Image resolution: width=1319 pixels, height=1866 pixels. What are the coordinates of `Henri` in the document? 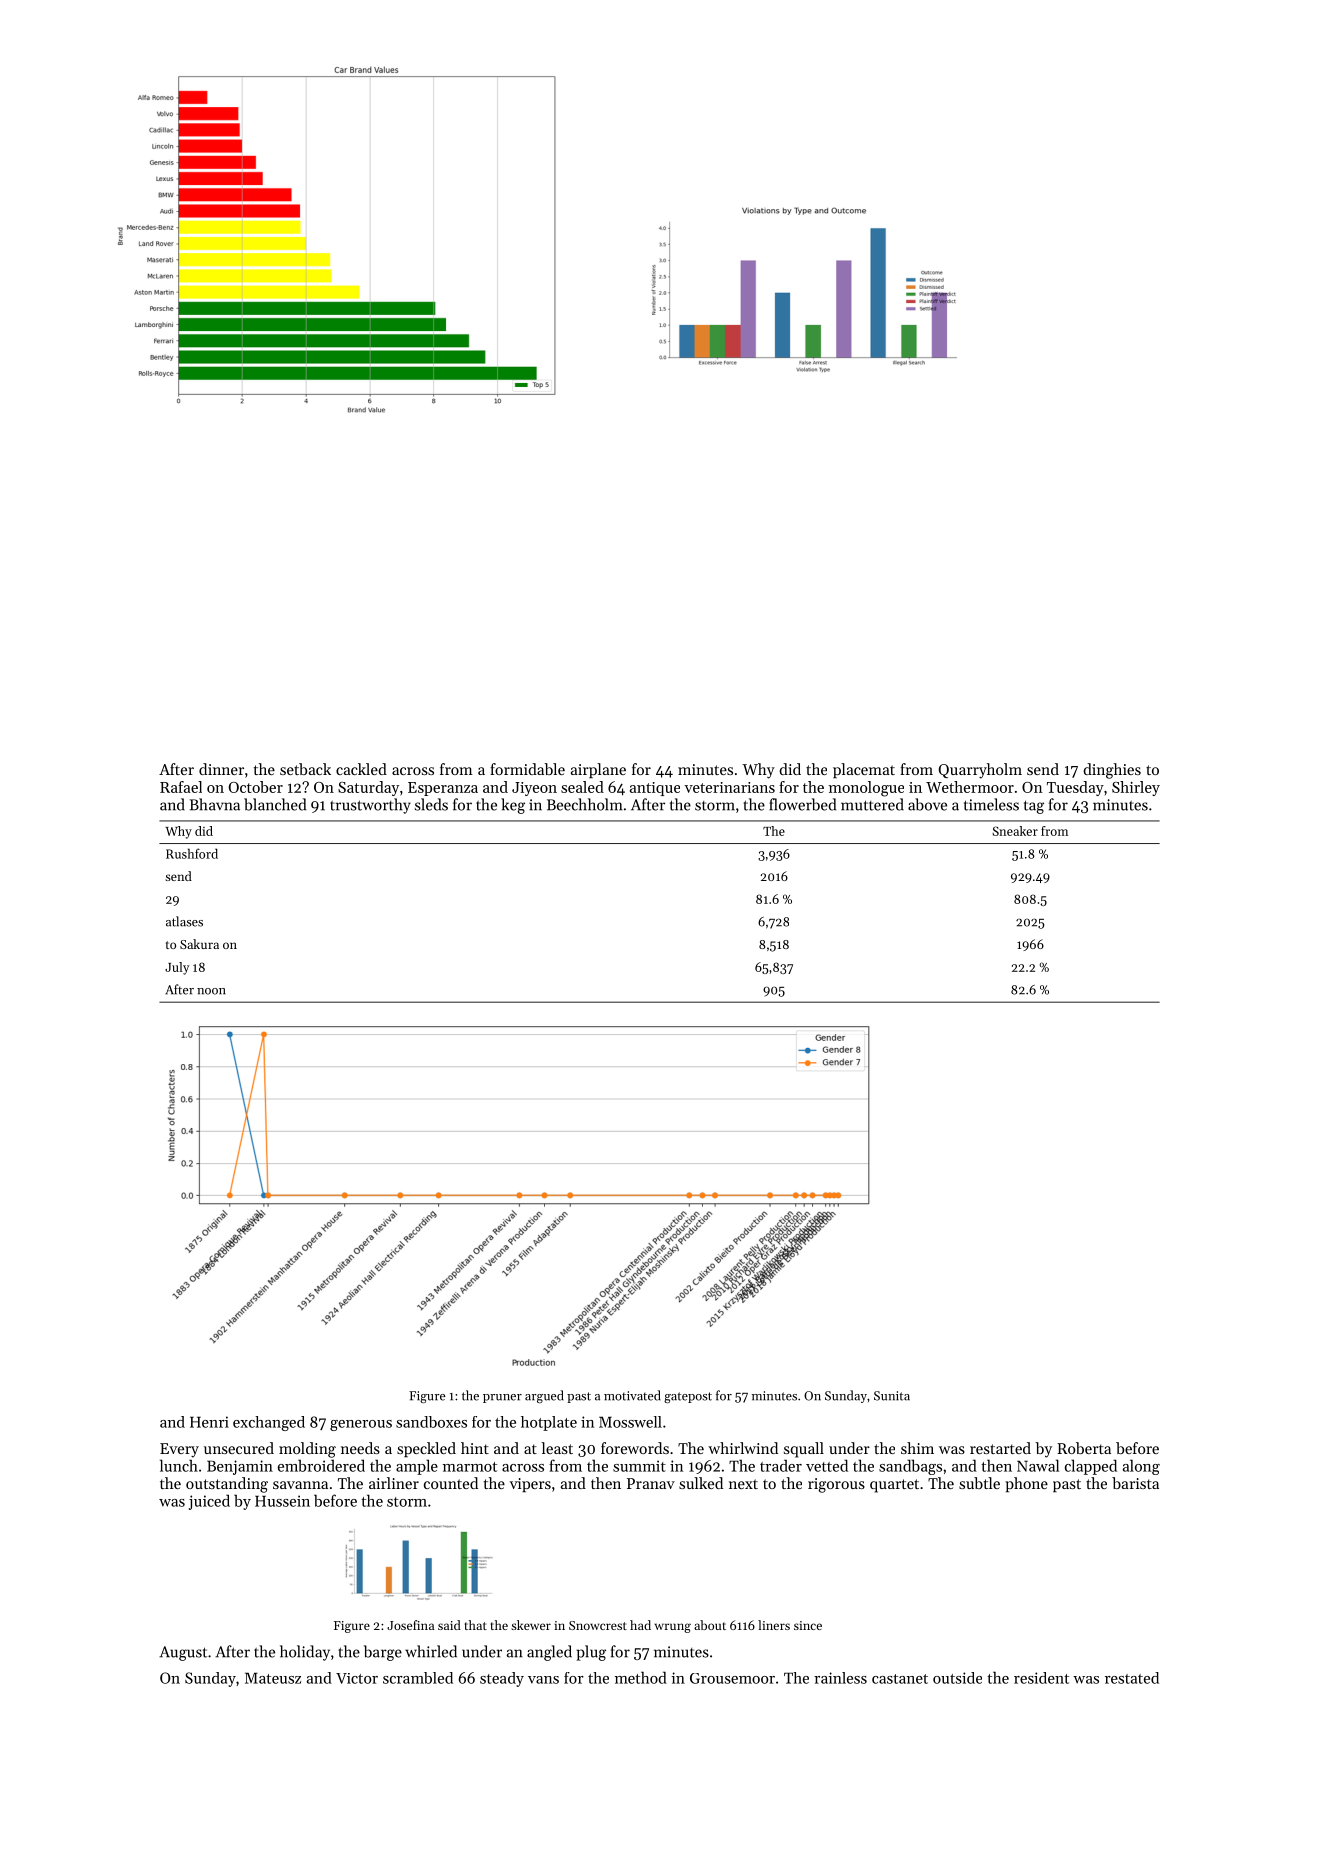 It's located at (209, 1422).
